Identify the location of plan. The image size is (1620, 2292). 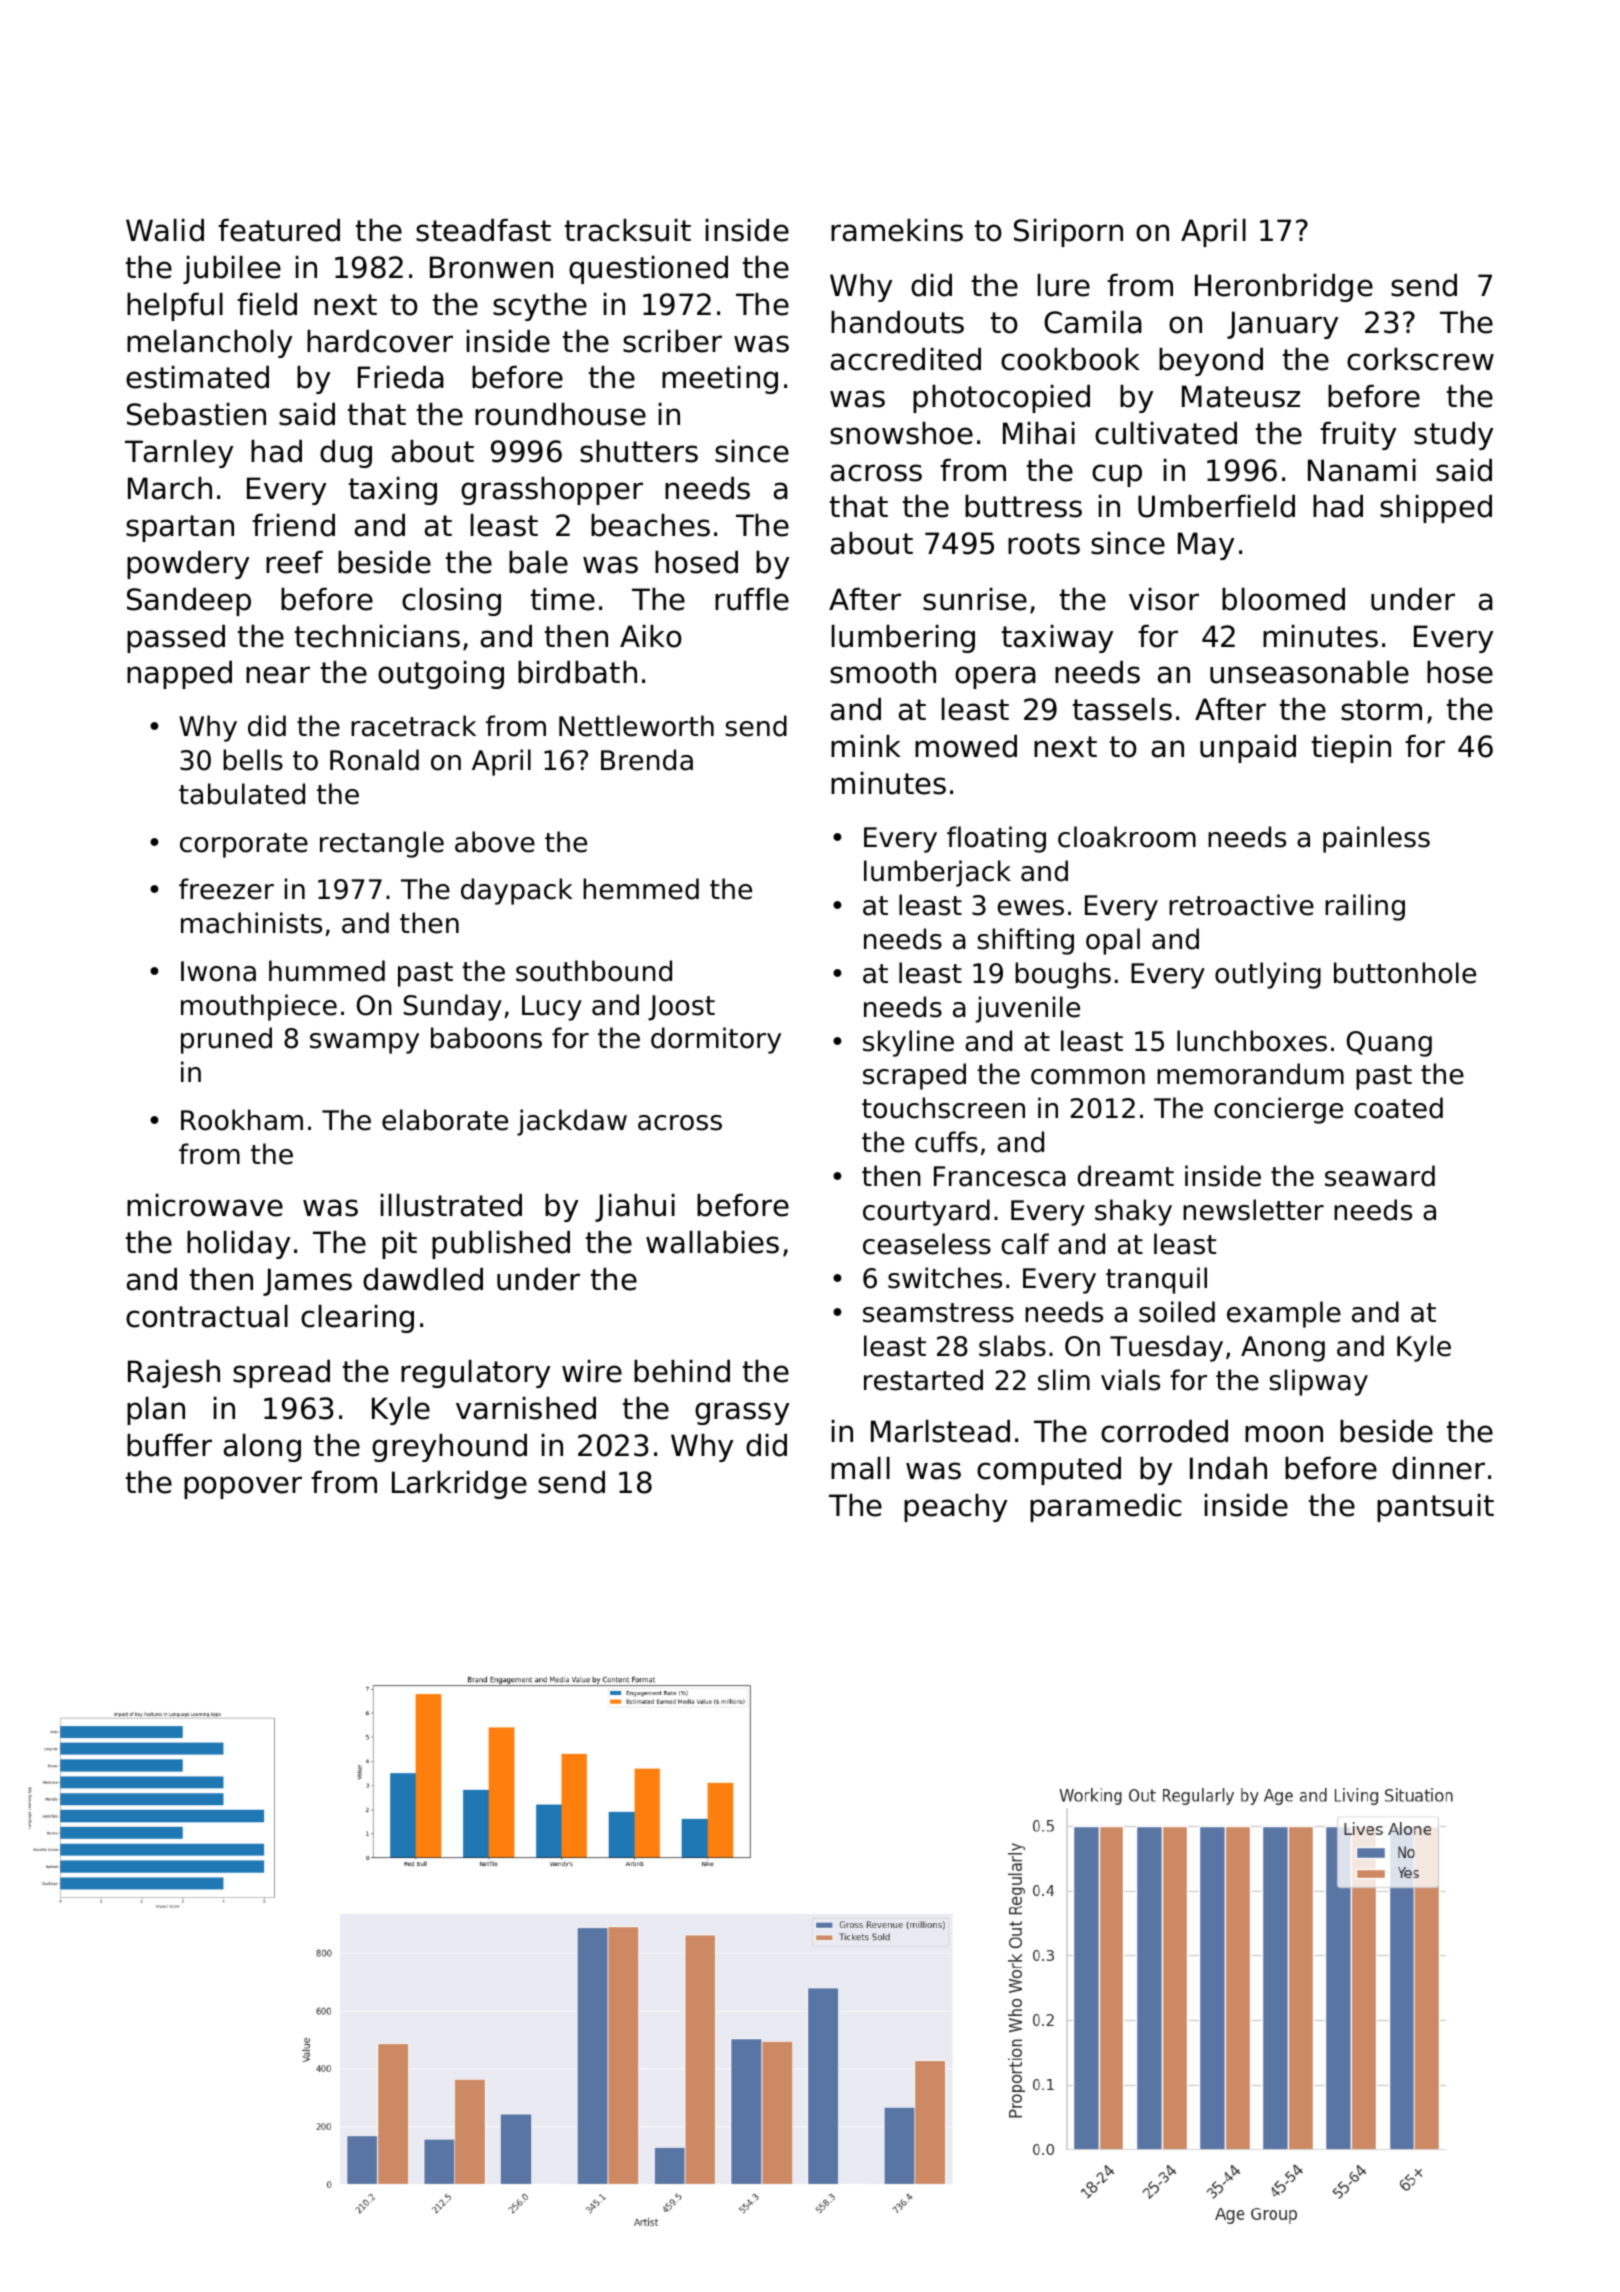
(156, 1411).
